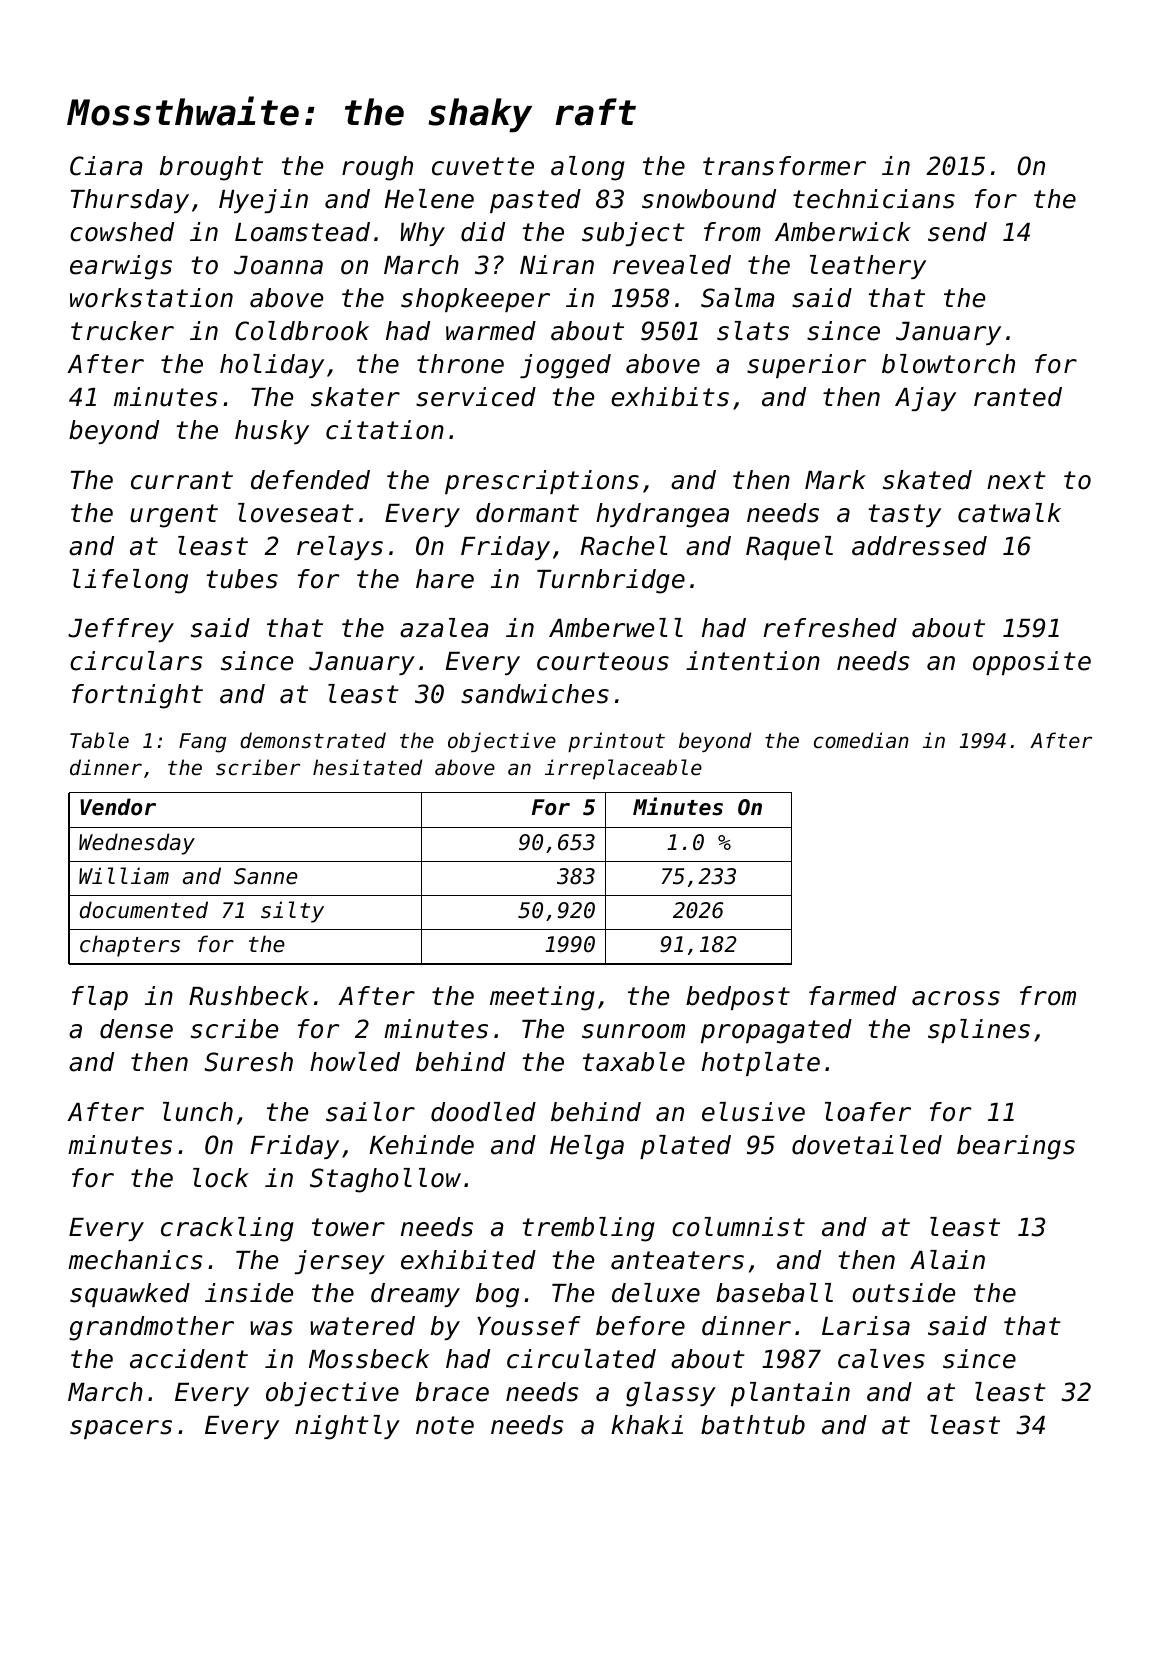 This screenshot has height=1654, width=1165. What do you see at coordinates (385, 1180) in the screenshot?
I see `Staghollow` at bounding box center [385, 1180].
